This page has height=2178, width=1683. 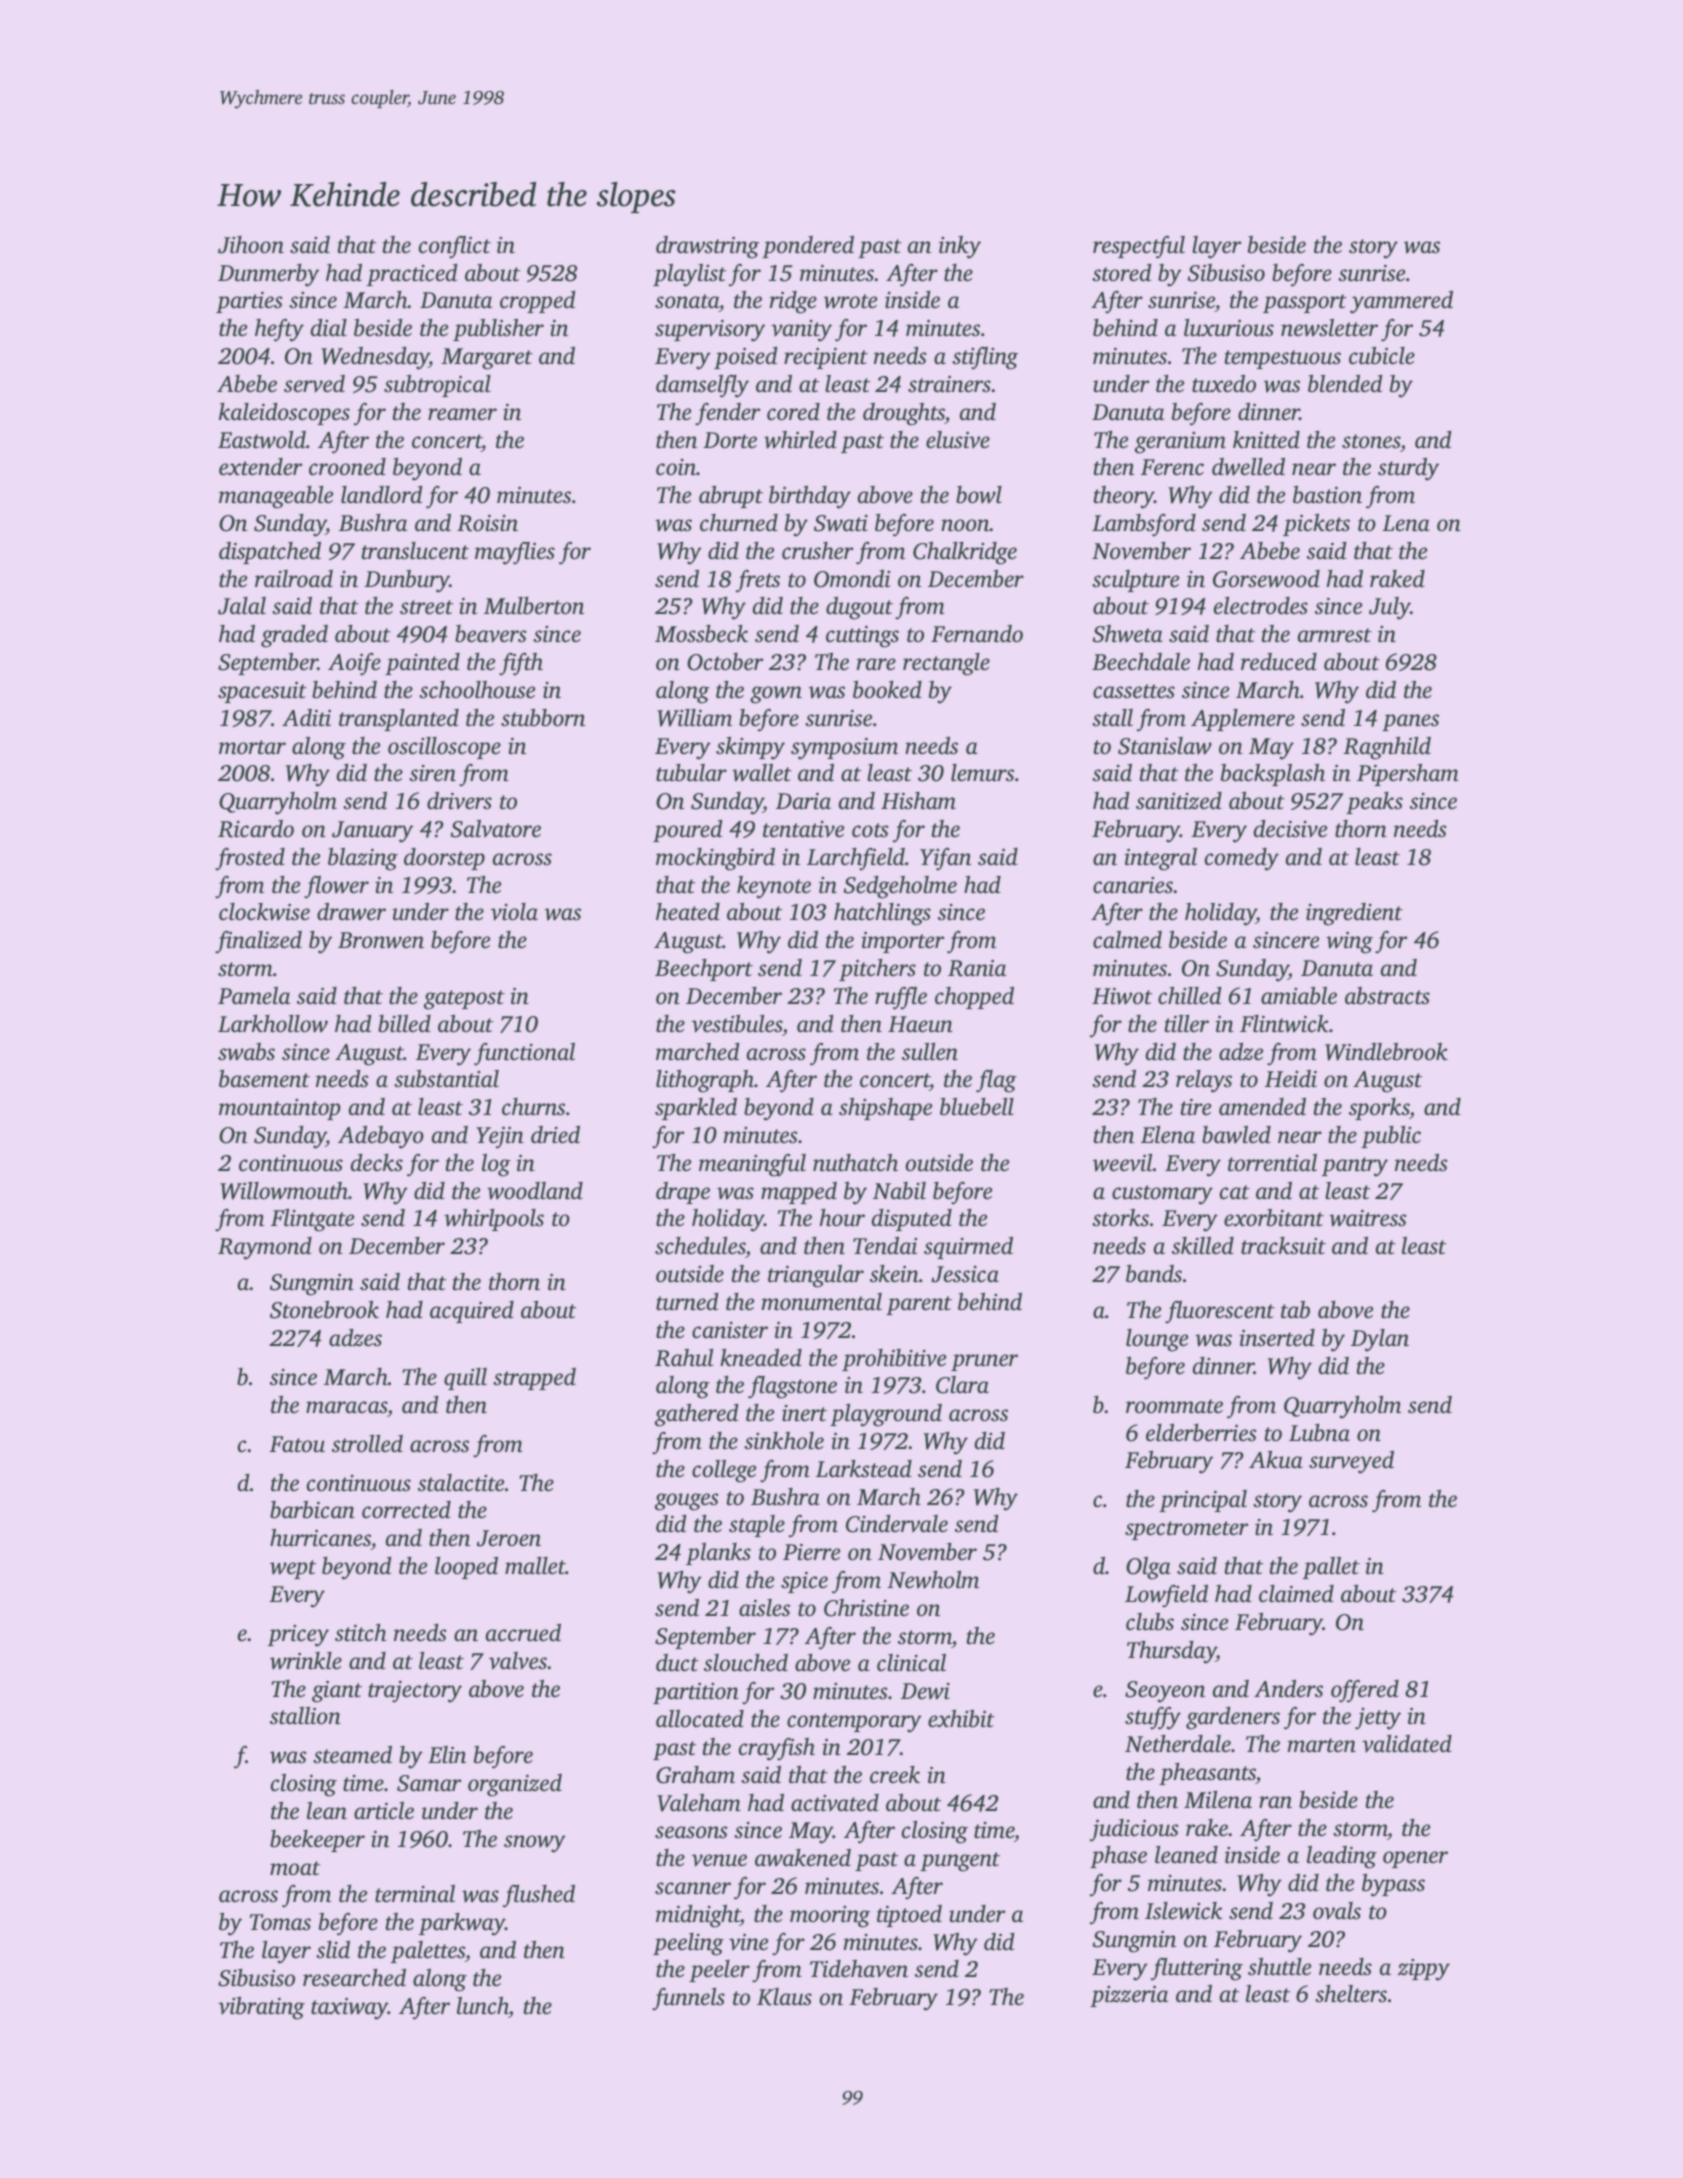 I want to click on snowy, so click(x=535, y=1844).
